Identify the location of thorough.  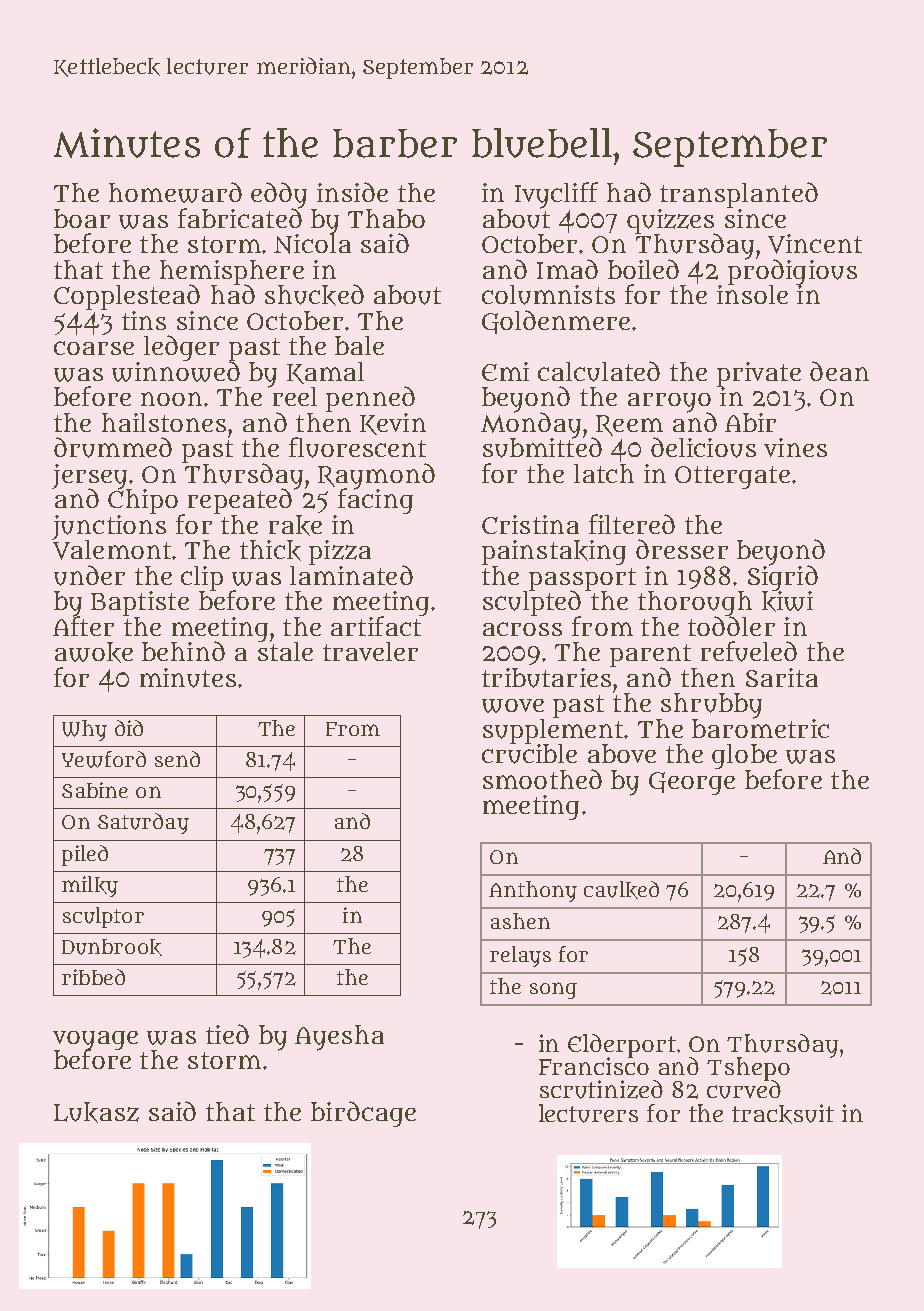
(695, 603).
